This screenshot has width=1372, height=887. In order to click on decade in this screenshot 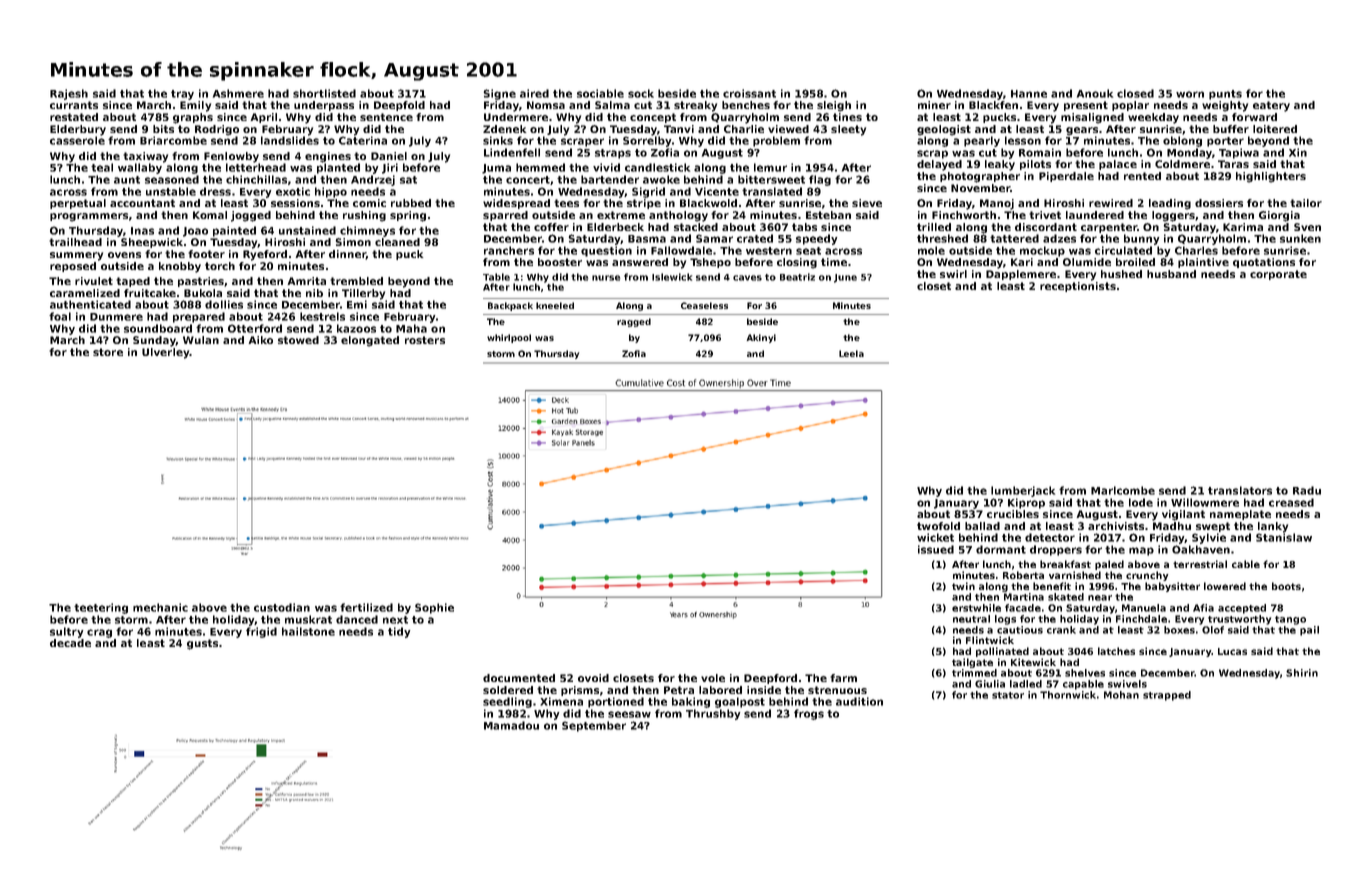, I will do `click(70, 643)`.
